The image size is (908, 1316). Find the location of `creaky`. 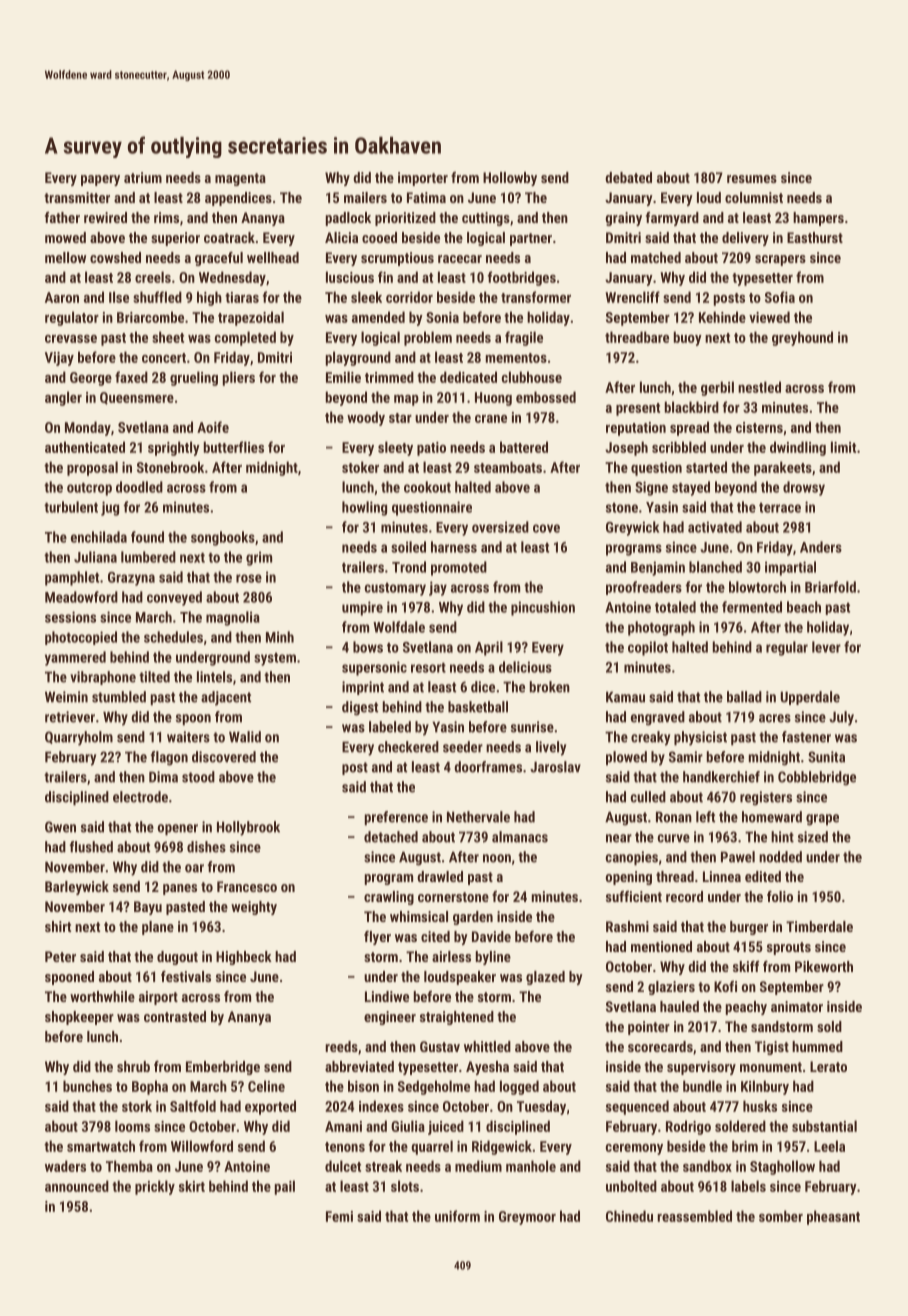

creaky is located at coordinates (650, 738).
